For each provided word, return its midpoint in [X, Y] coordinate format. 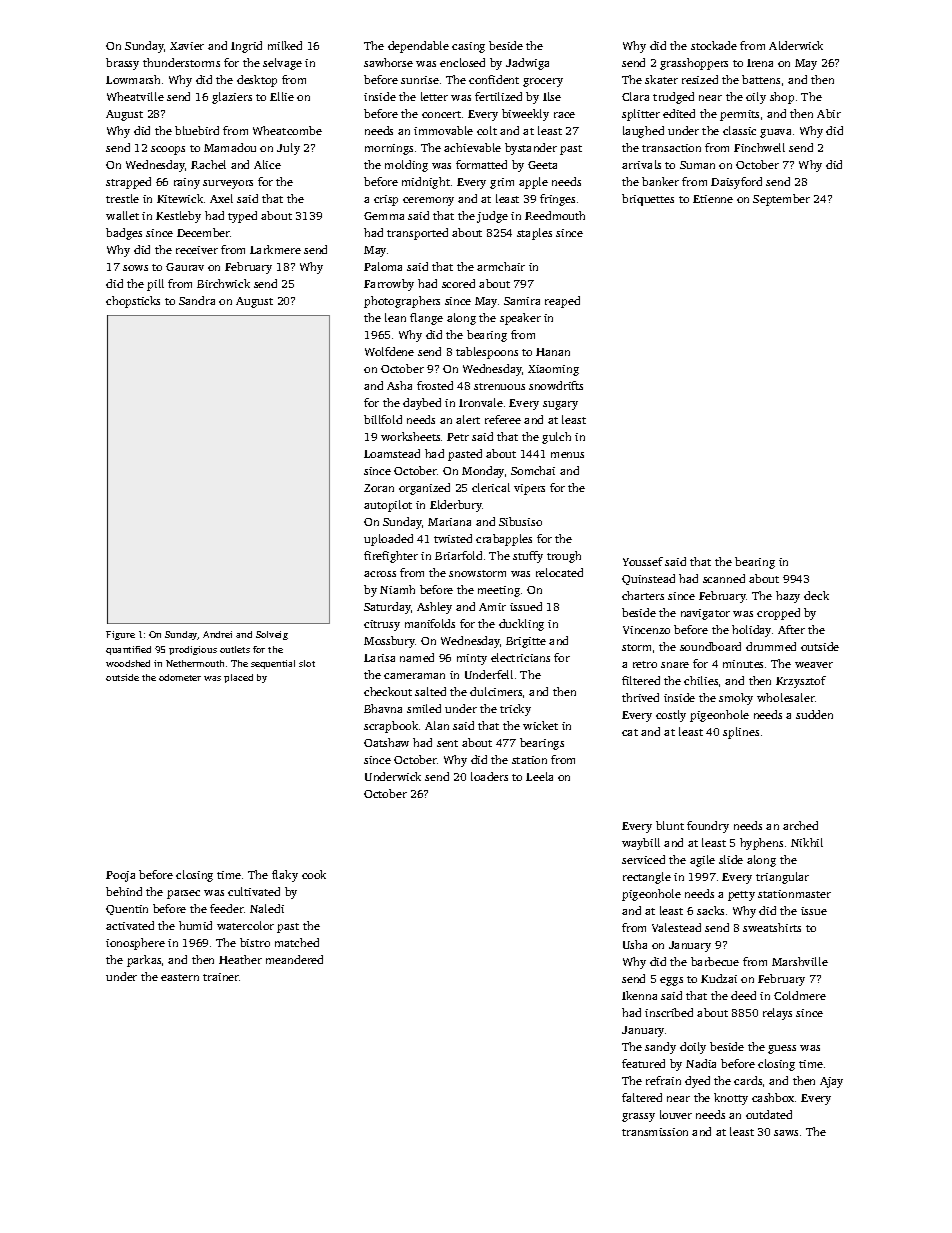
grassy [638, 1117]
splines [741, 733]
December [203, 232]
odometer [180, 677]
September [781, 200]
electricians [520, 657]
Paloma [383, 266]
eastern [180, 977]
